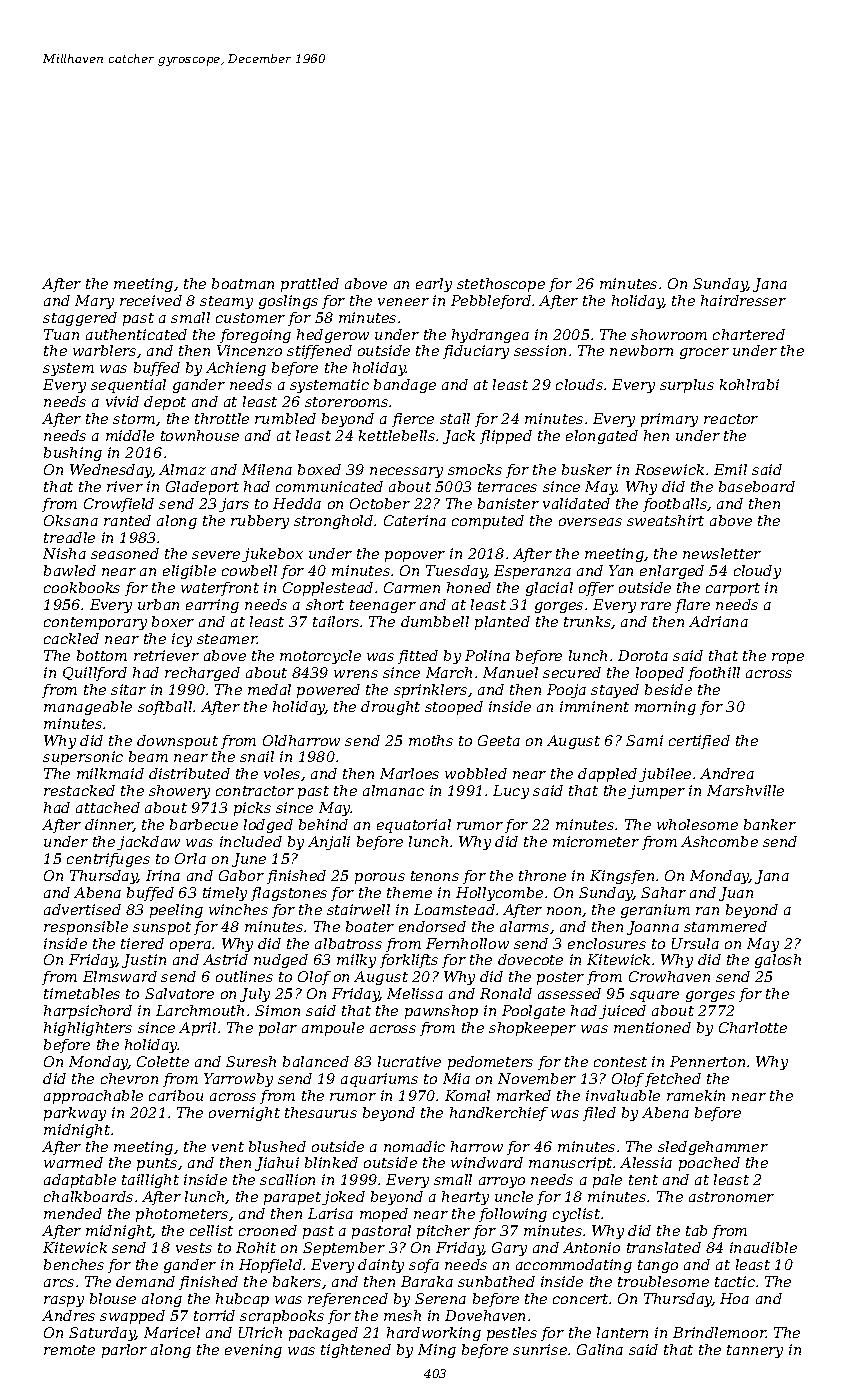 The height and width of the screenshot is (1400, 849). Describe the element at coordinates (491, 302) in the screenshot. I see `Pebbleford` at that location.
